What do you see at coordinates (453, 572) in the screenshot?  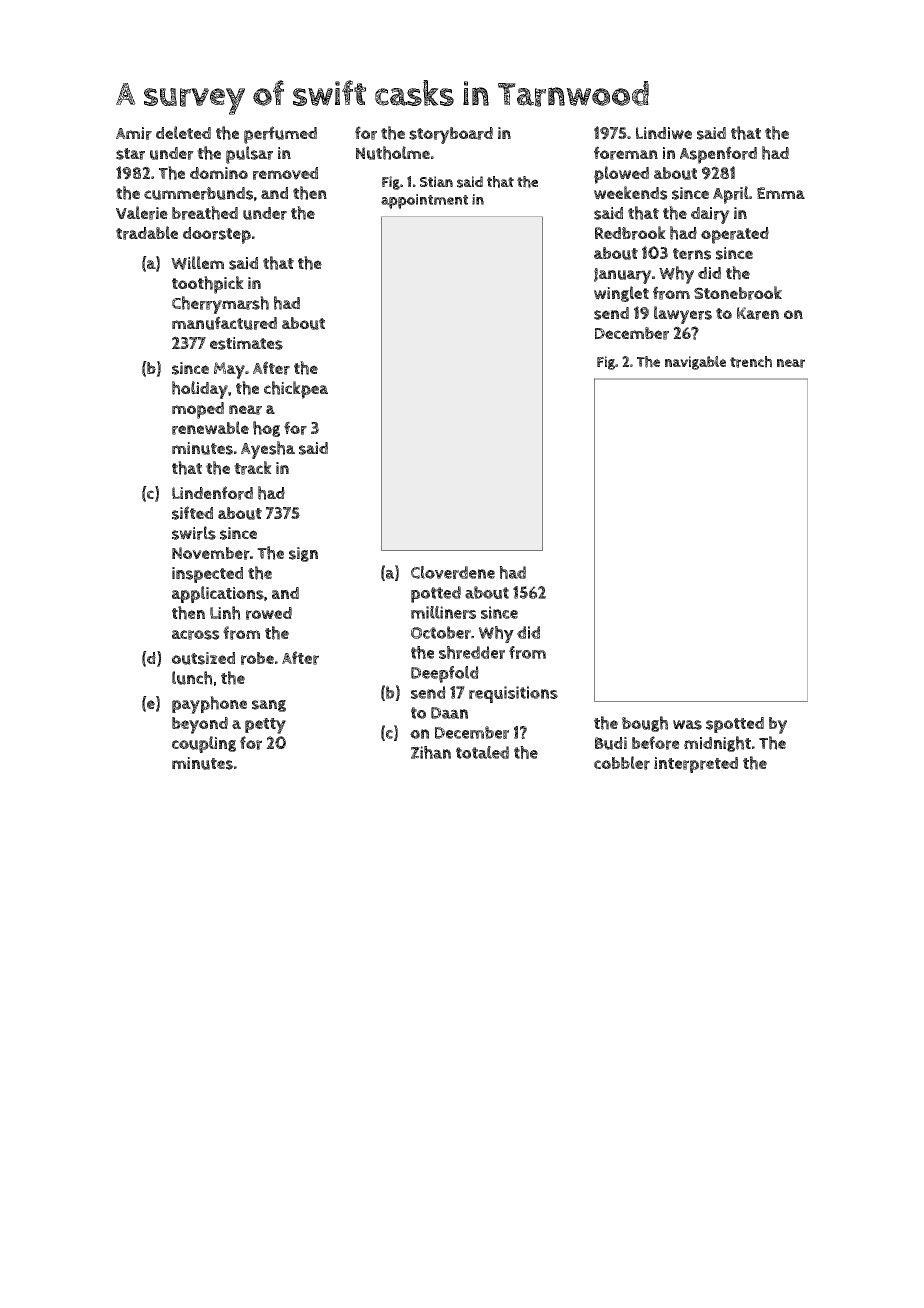 I see `Cloverdene` at bounding box center [453, 572].
